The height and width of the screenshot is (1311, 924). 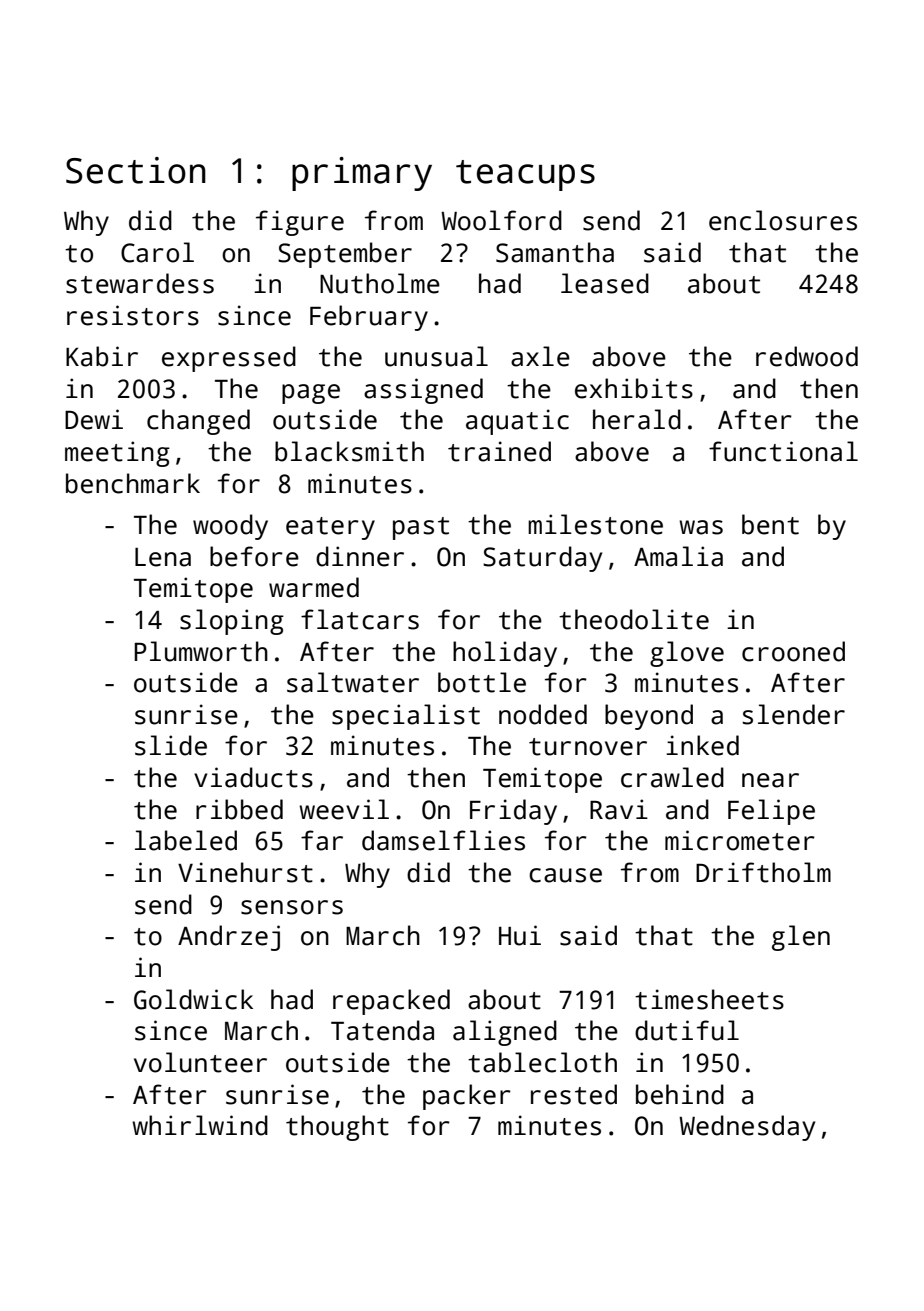 I want to click on whirlwind, so click(x=200, y=1125).
